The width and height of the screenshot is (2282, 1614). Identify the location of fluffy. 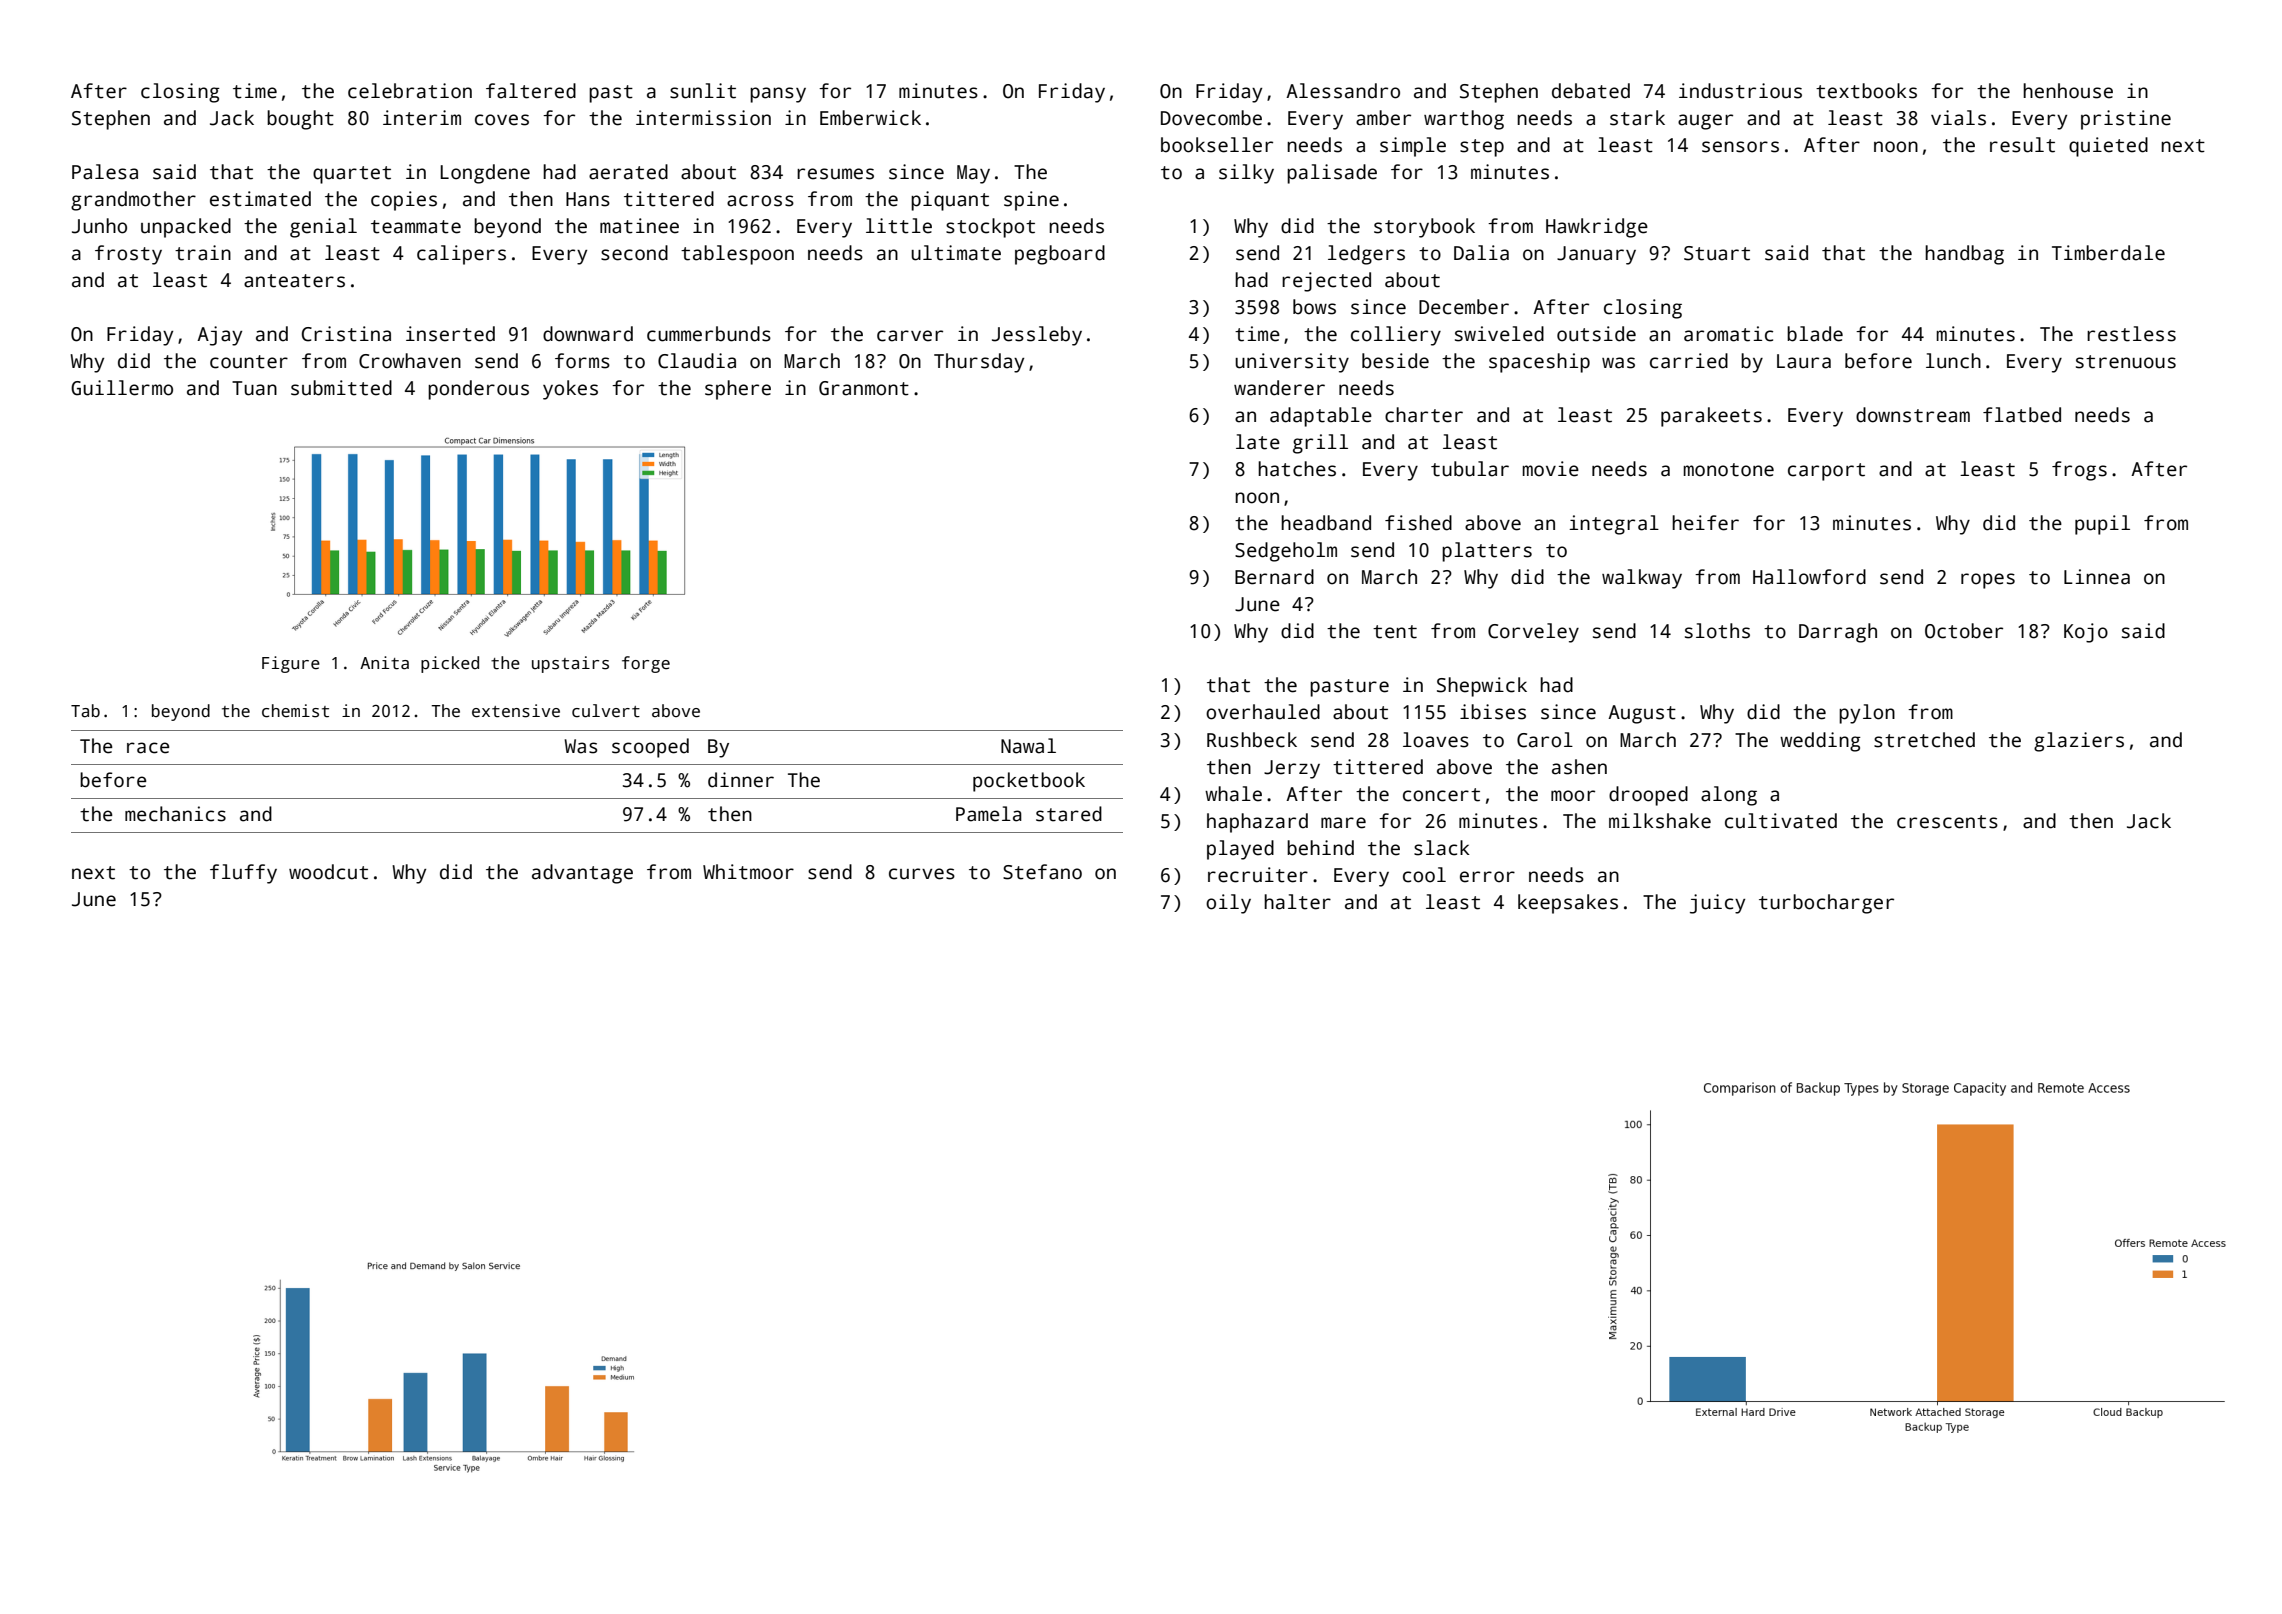
(243, 874).
